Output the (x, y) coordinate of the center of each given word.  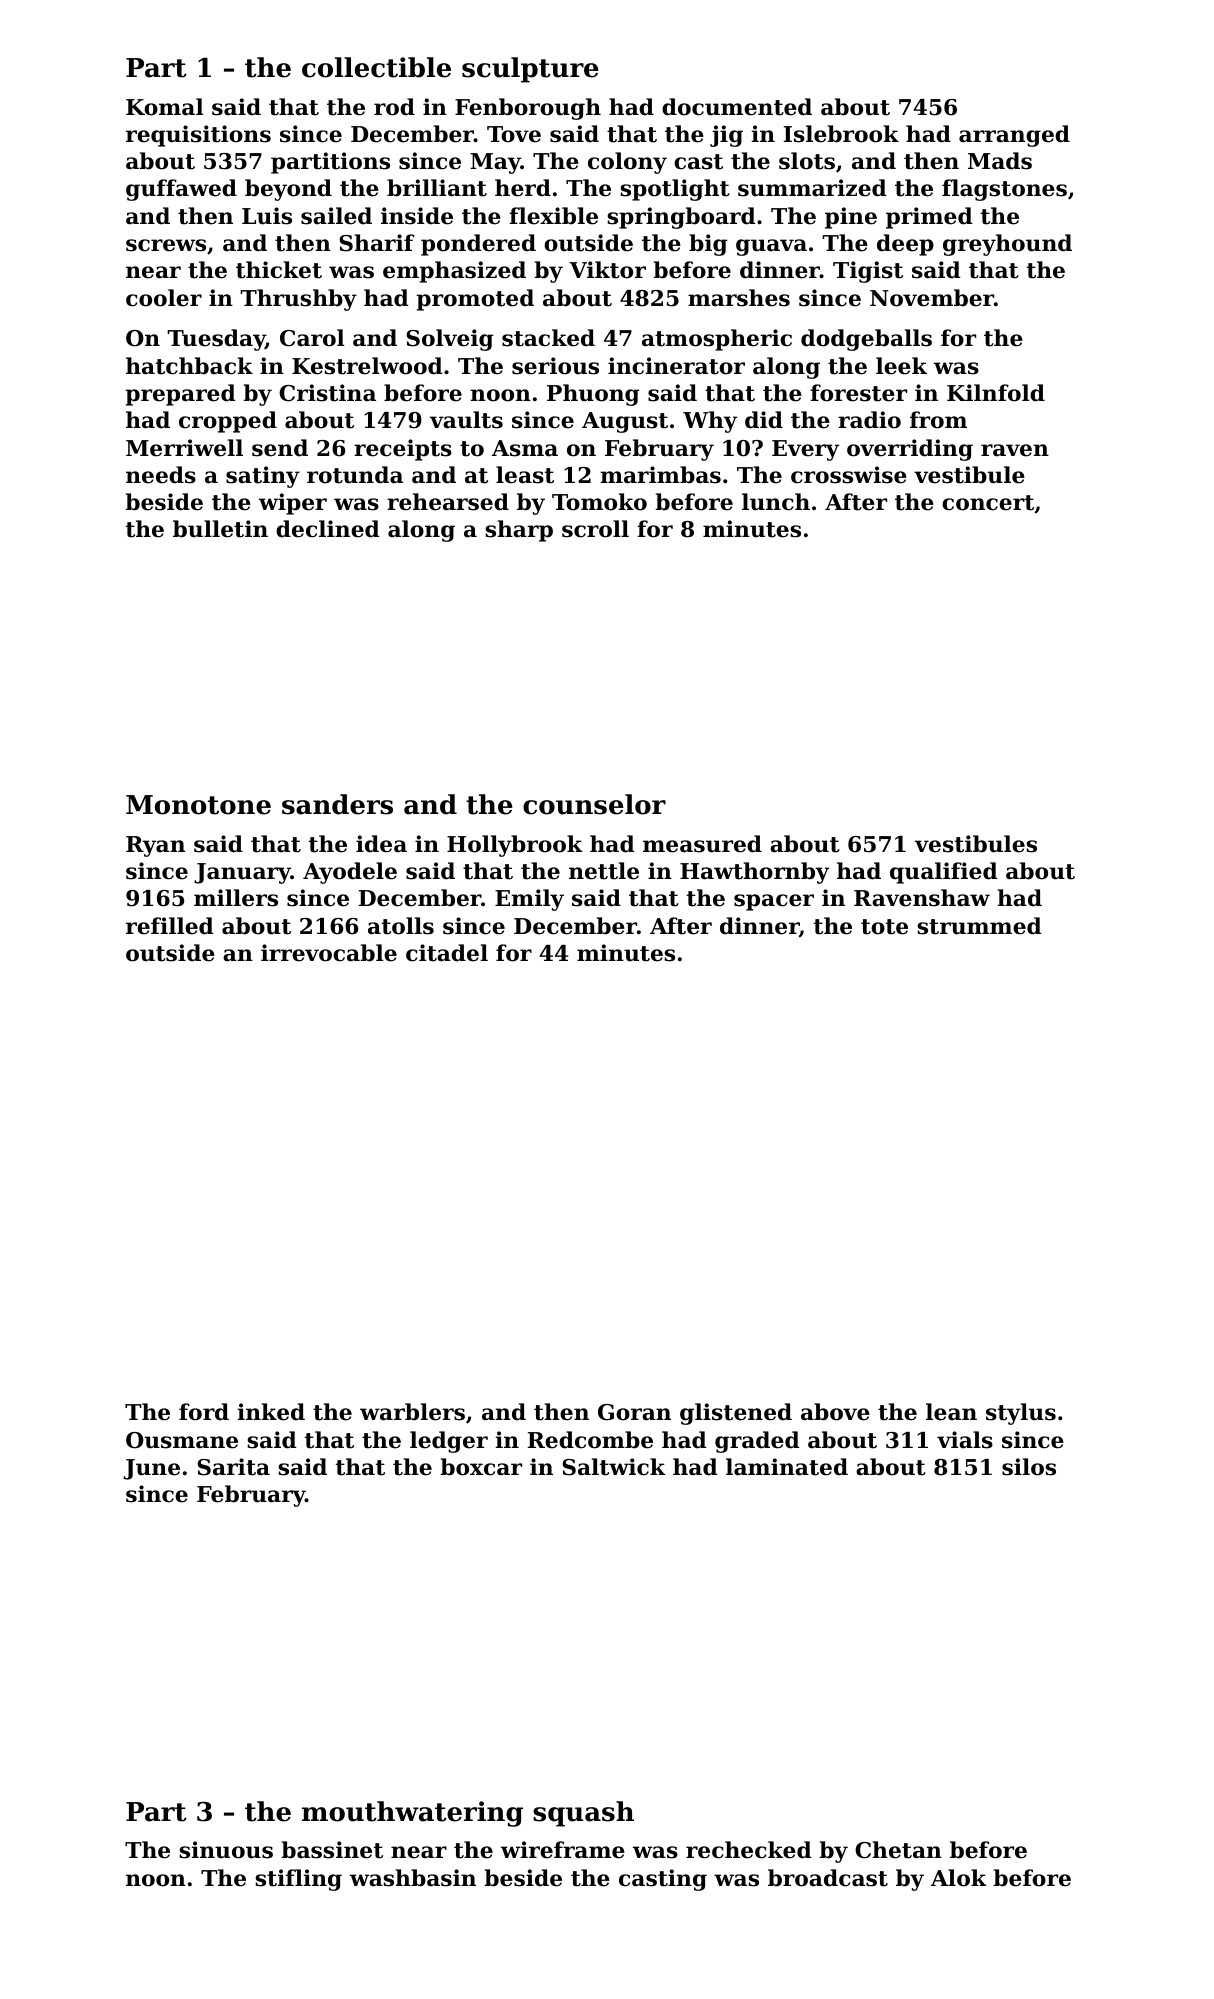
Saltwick (614, 1467)
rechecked (749, 1850)
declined (328, 529)
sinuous (226, 1850)
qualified (944, 873)
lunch (776, 502)
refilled (170, 926)
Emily (529, 900)
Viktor (607, 270)
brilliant (437, 188)
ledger (449, 1442)
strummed (980, 926)
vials (965, 1440)
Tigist (868, 272)
